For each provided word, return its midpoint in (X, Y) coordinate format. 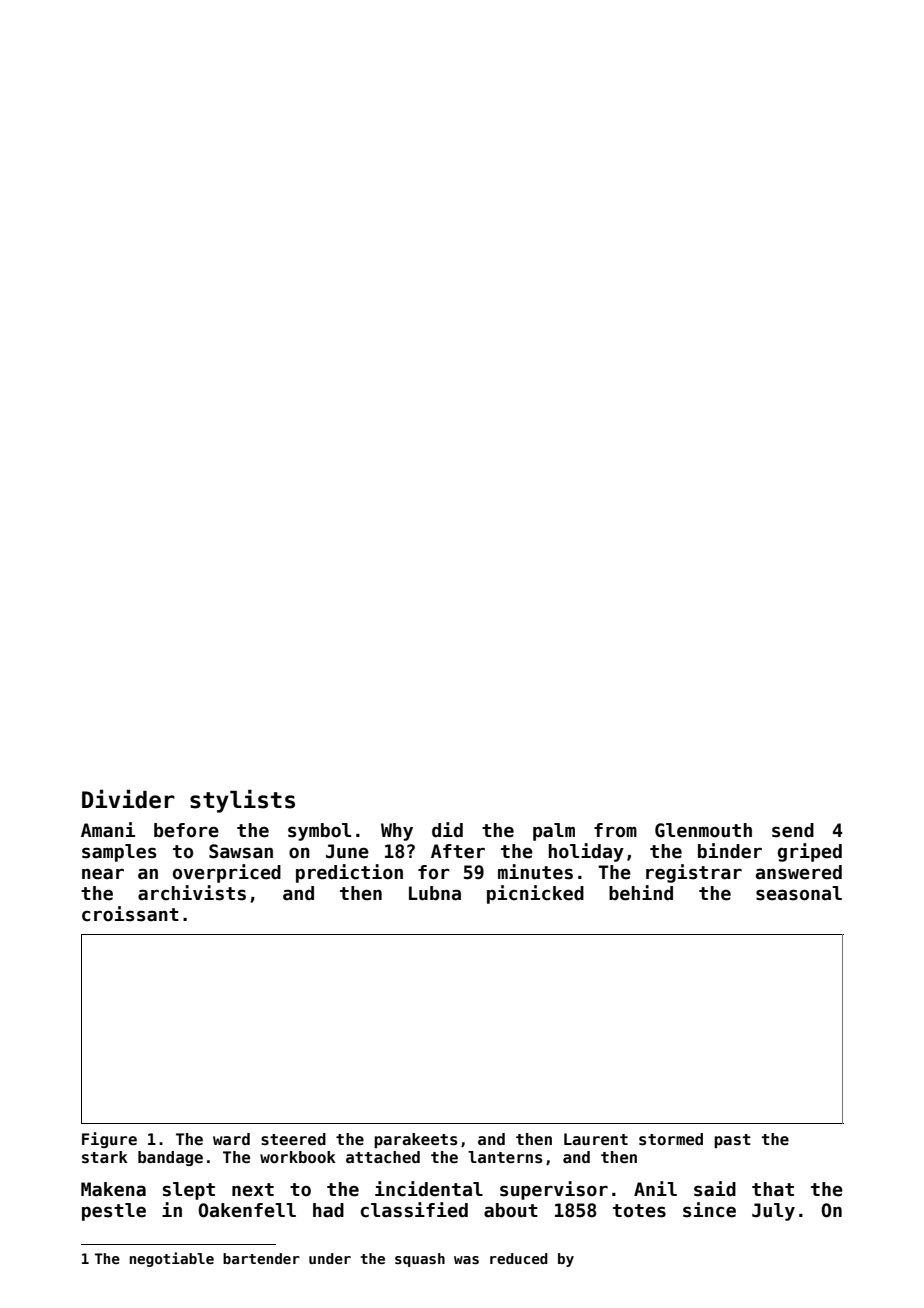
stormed (671, 1139)
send (793, 830)
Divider (128, 799)
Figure (109, 1140)
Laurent (596, 1139)
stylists (242, 801)
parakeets (416, 1140)
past (732, 1141)
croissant (130, 914)
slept (189, 1191)
